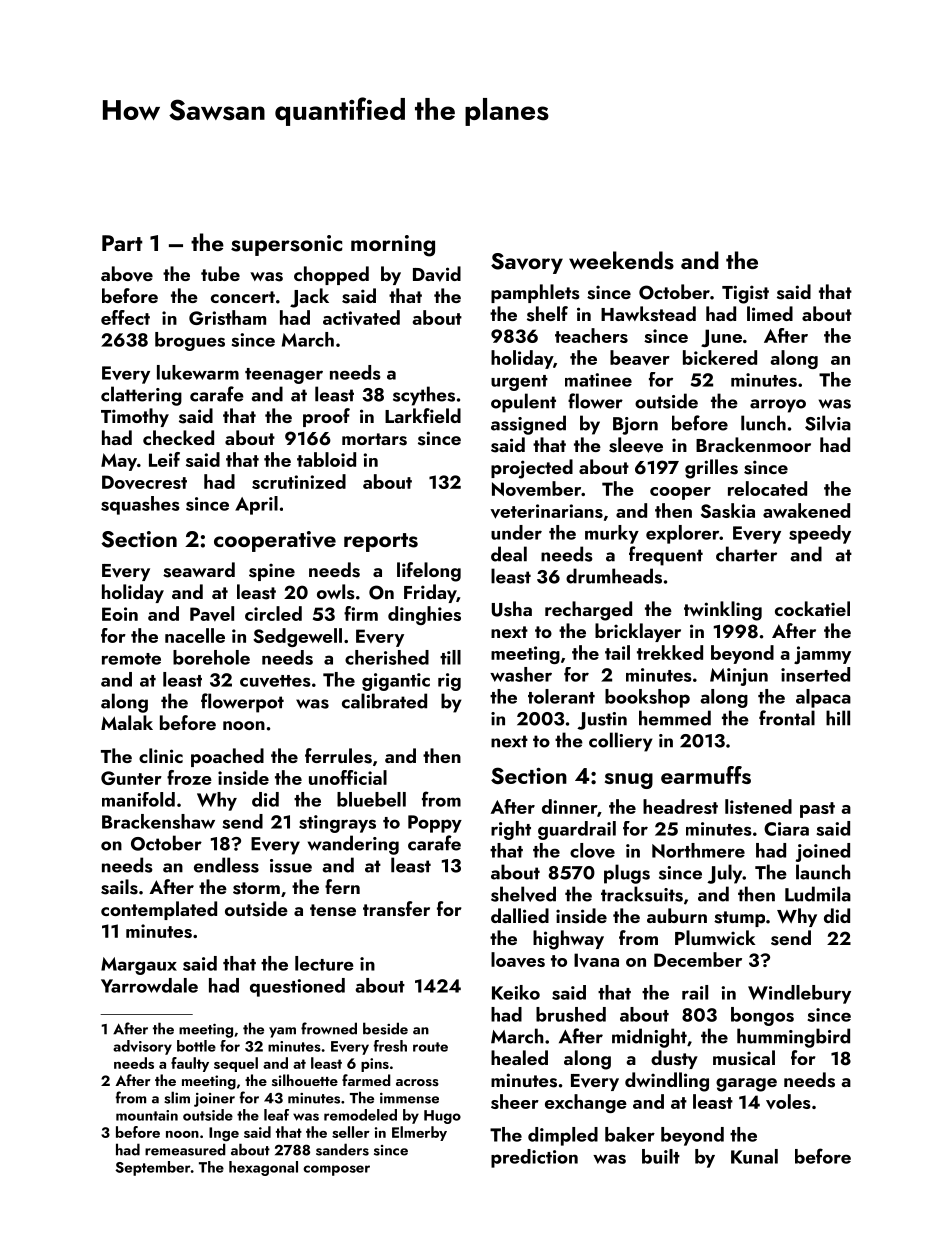 The image size is (952, 1233). Describe the element at coordinates (393, 246) in the document. I see `morning` at that location.
